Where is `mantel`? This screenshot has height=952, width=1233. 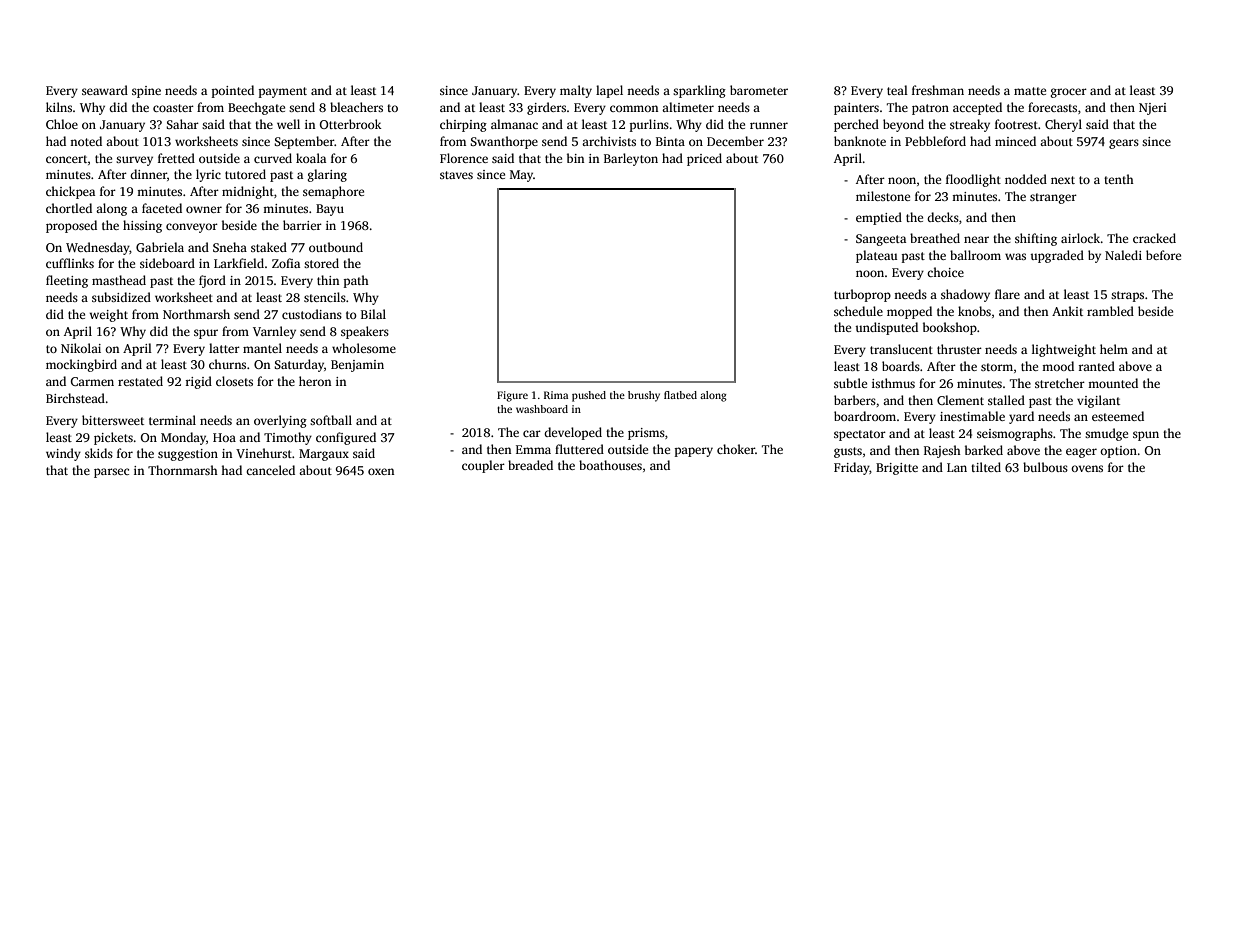
mantel is located at coordinates (262, 348).
